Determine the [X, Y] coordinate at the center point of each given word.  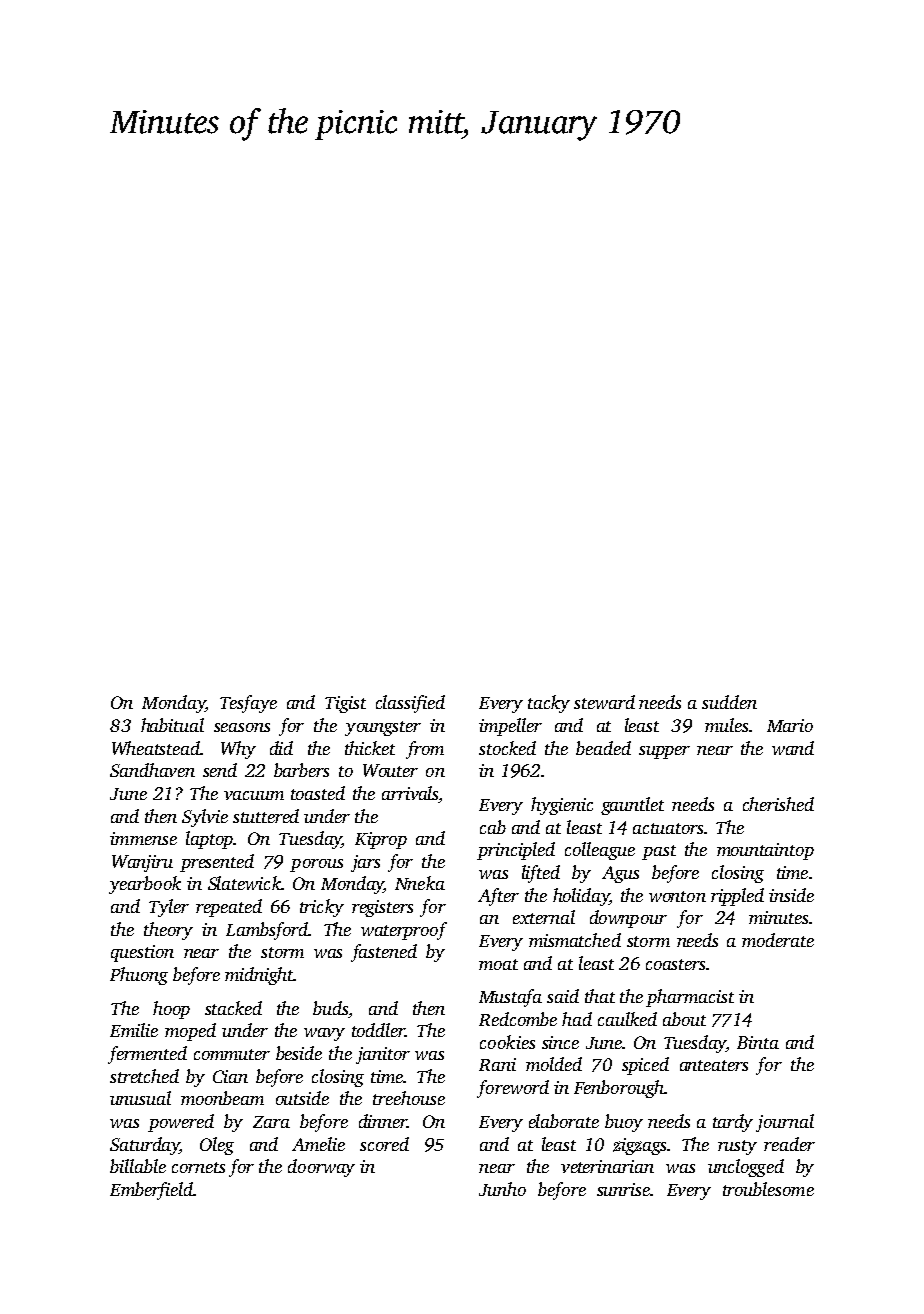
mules [726, 725]
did [281, 748]
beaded [603, 748]
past [659, 852]
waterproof [404, 931]
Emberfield [151, 1191]
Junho [502, 1189]
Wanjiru [142, 863]
